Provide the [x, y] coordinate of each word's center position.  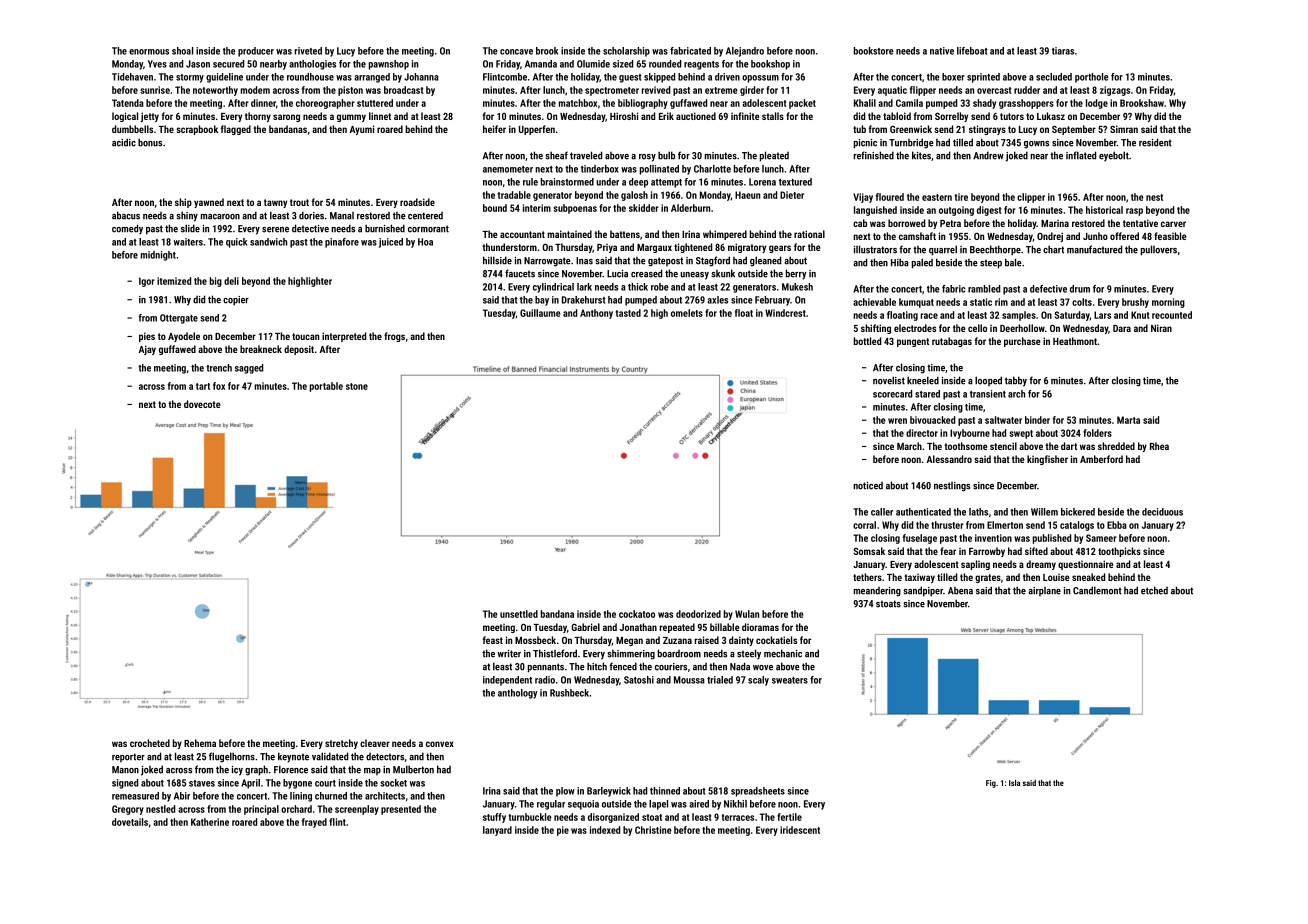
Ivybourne [970, 434]
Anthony [596, 314]
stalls [773, 116]
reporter [128, 757]
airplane [1044, 591]
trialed [720, 680]
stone [357, 386]
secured [228, 64]
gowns [1036, 145]
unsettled [519, 614]
